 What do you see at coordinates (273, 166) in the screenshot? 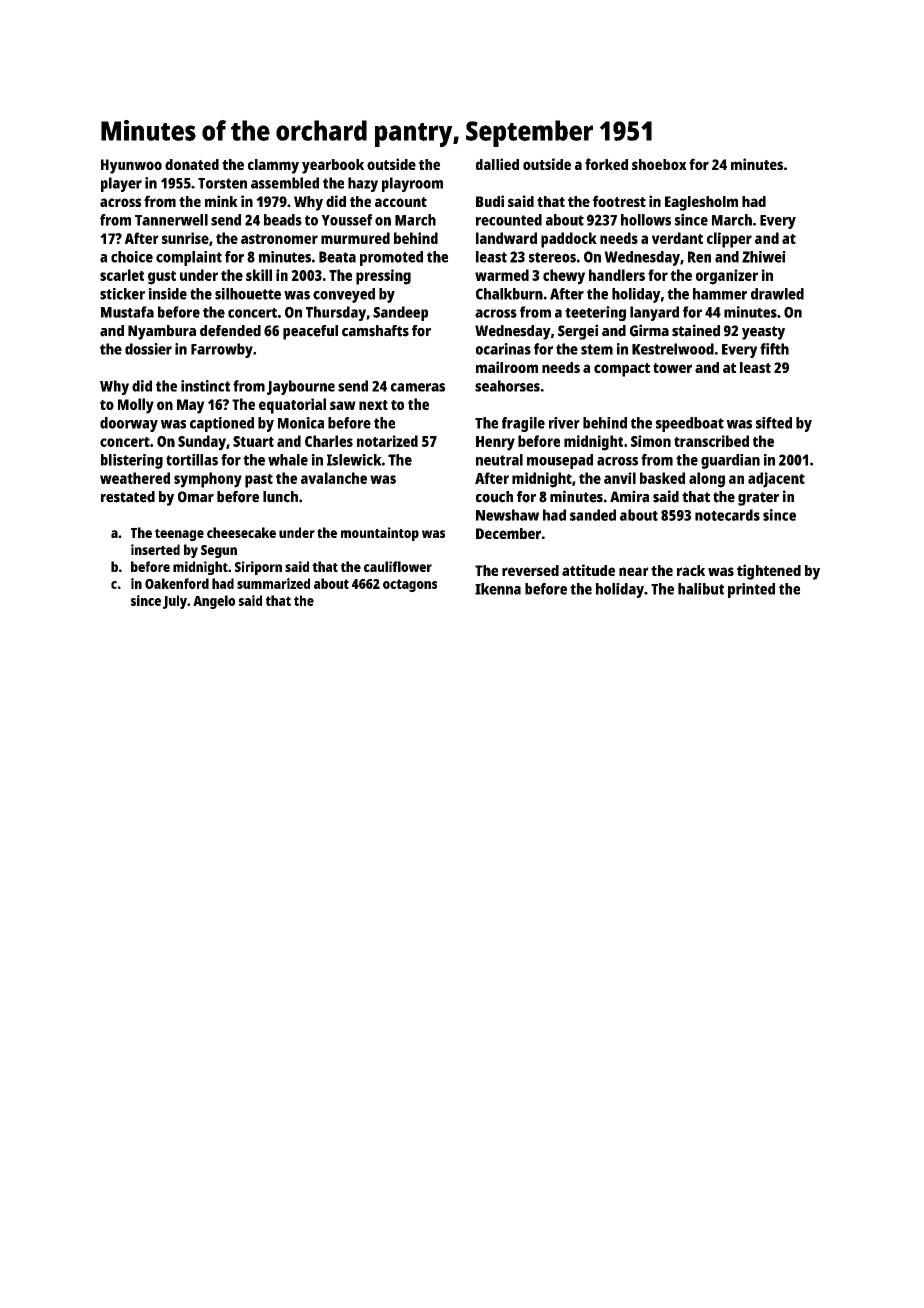
I see `clammy` at bounding box center [273, 166].
